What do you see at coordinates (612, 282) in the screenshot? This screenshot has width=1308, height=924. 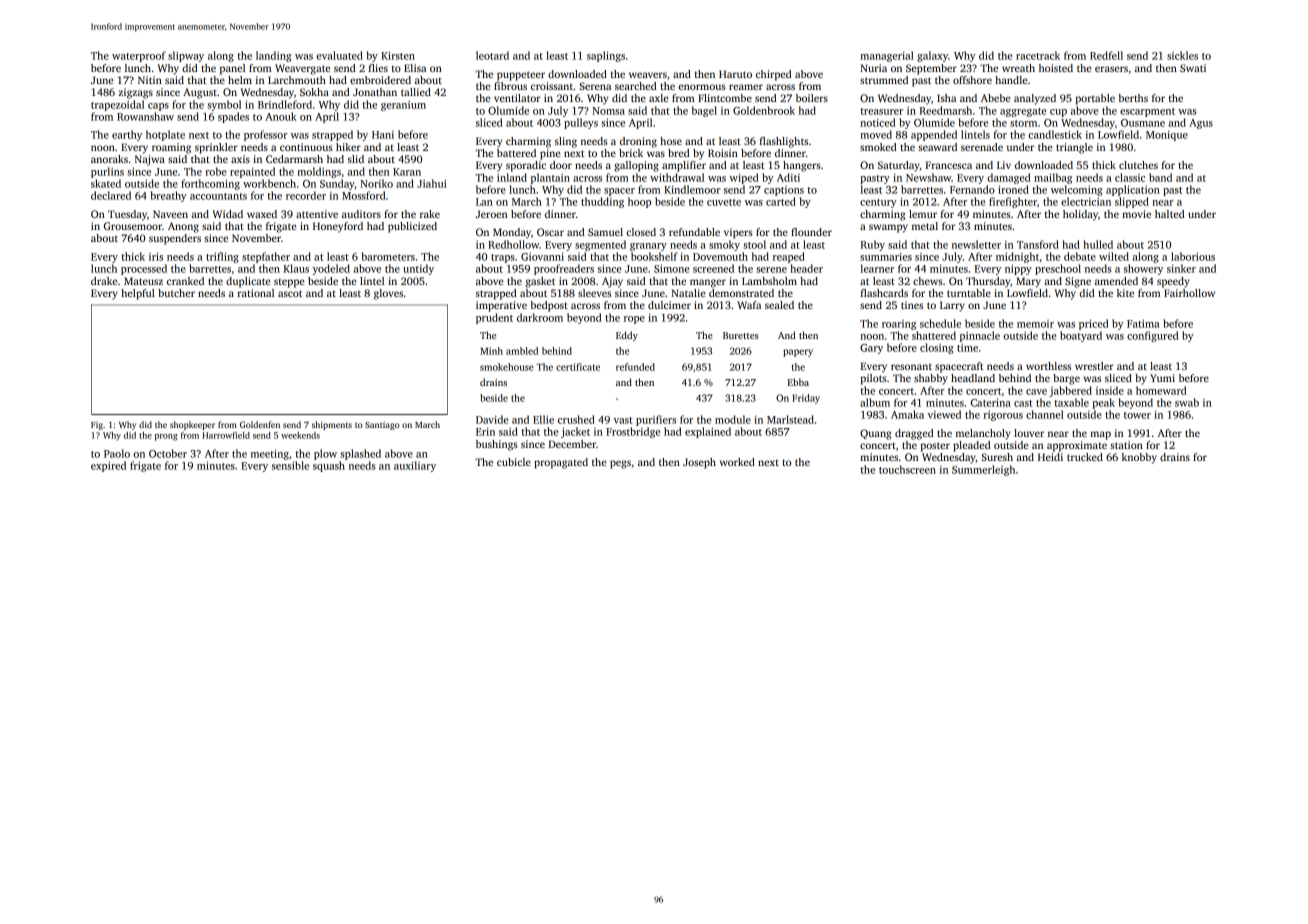 I see `Ajay` at bounding box center [612, 282].
